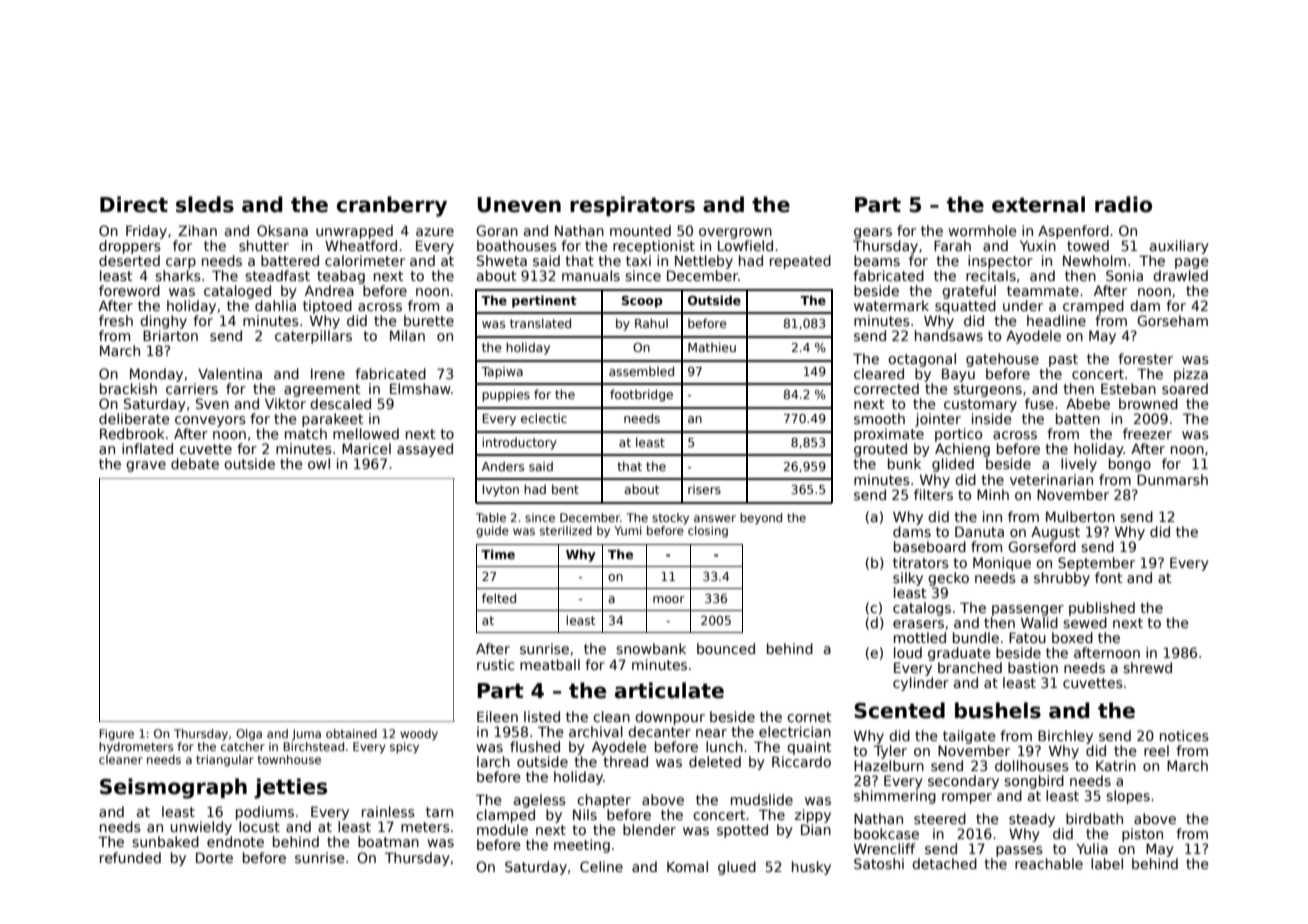 The width and height of the image is (1308, 924). What do you see at coordinates (632, 206) in the image?
I see `respirators` at bounding box center [632, 206].
